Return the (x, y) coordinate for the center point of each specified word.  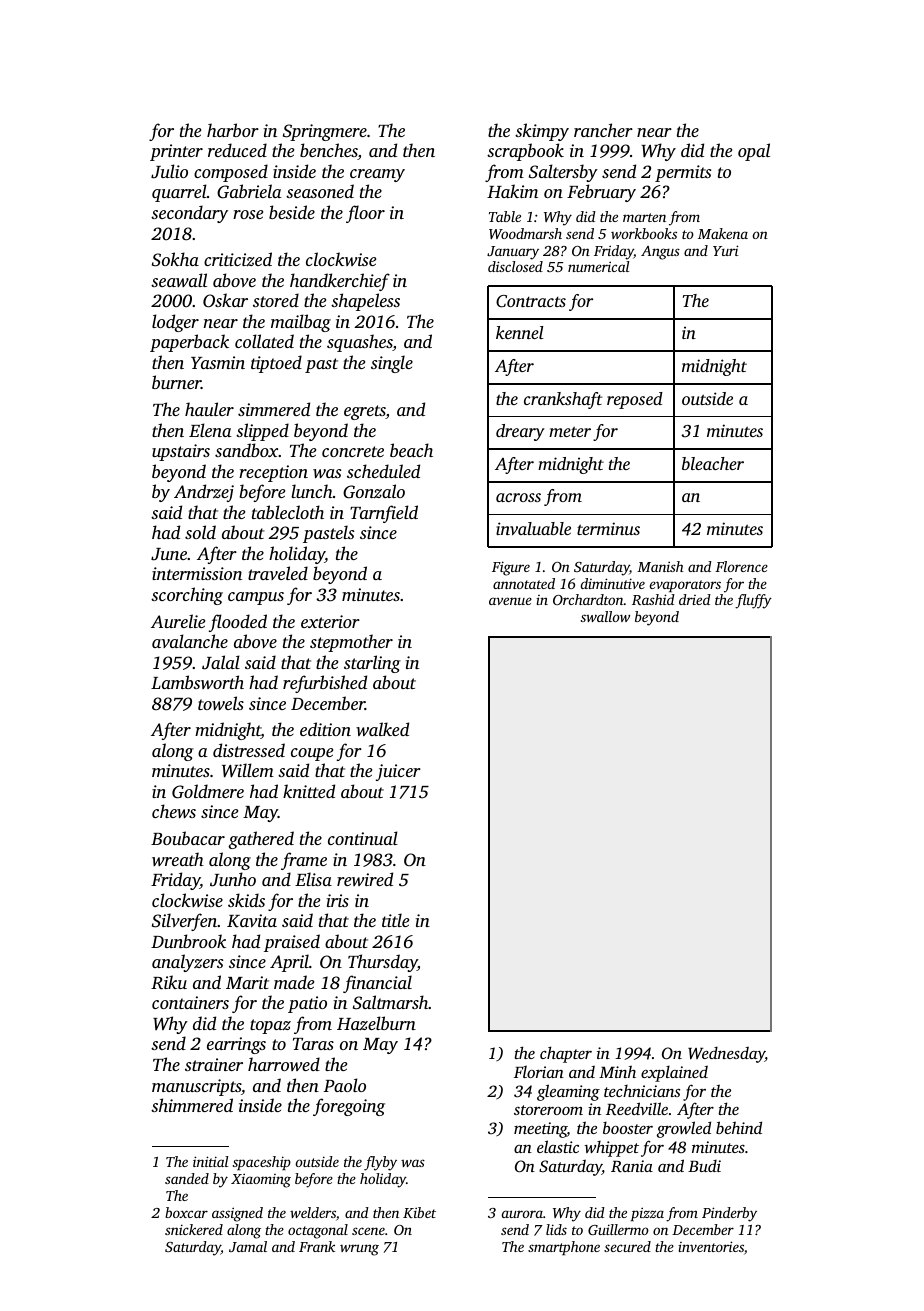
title (395, 920)
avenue (510, 601)
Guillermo (618, 1229)
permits (683, 173)
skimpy (542, 132)
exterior (330, 621)
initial (210, 1161)
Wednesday (726, 1054)
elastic (558, 1146)
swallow (605, 616)
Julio (169, 171)
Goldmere (208, 791)
